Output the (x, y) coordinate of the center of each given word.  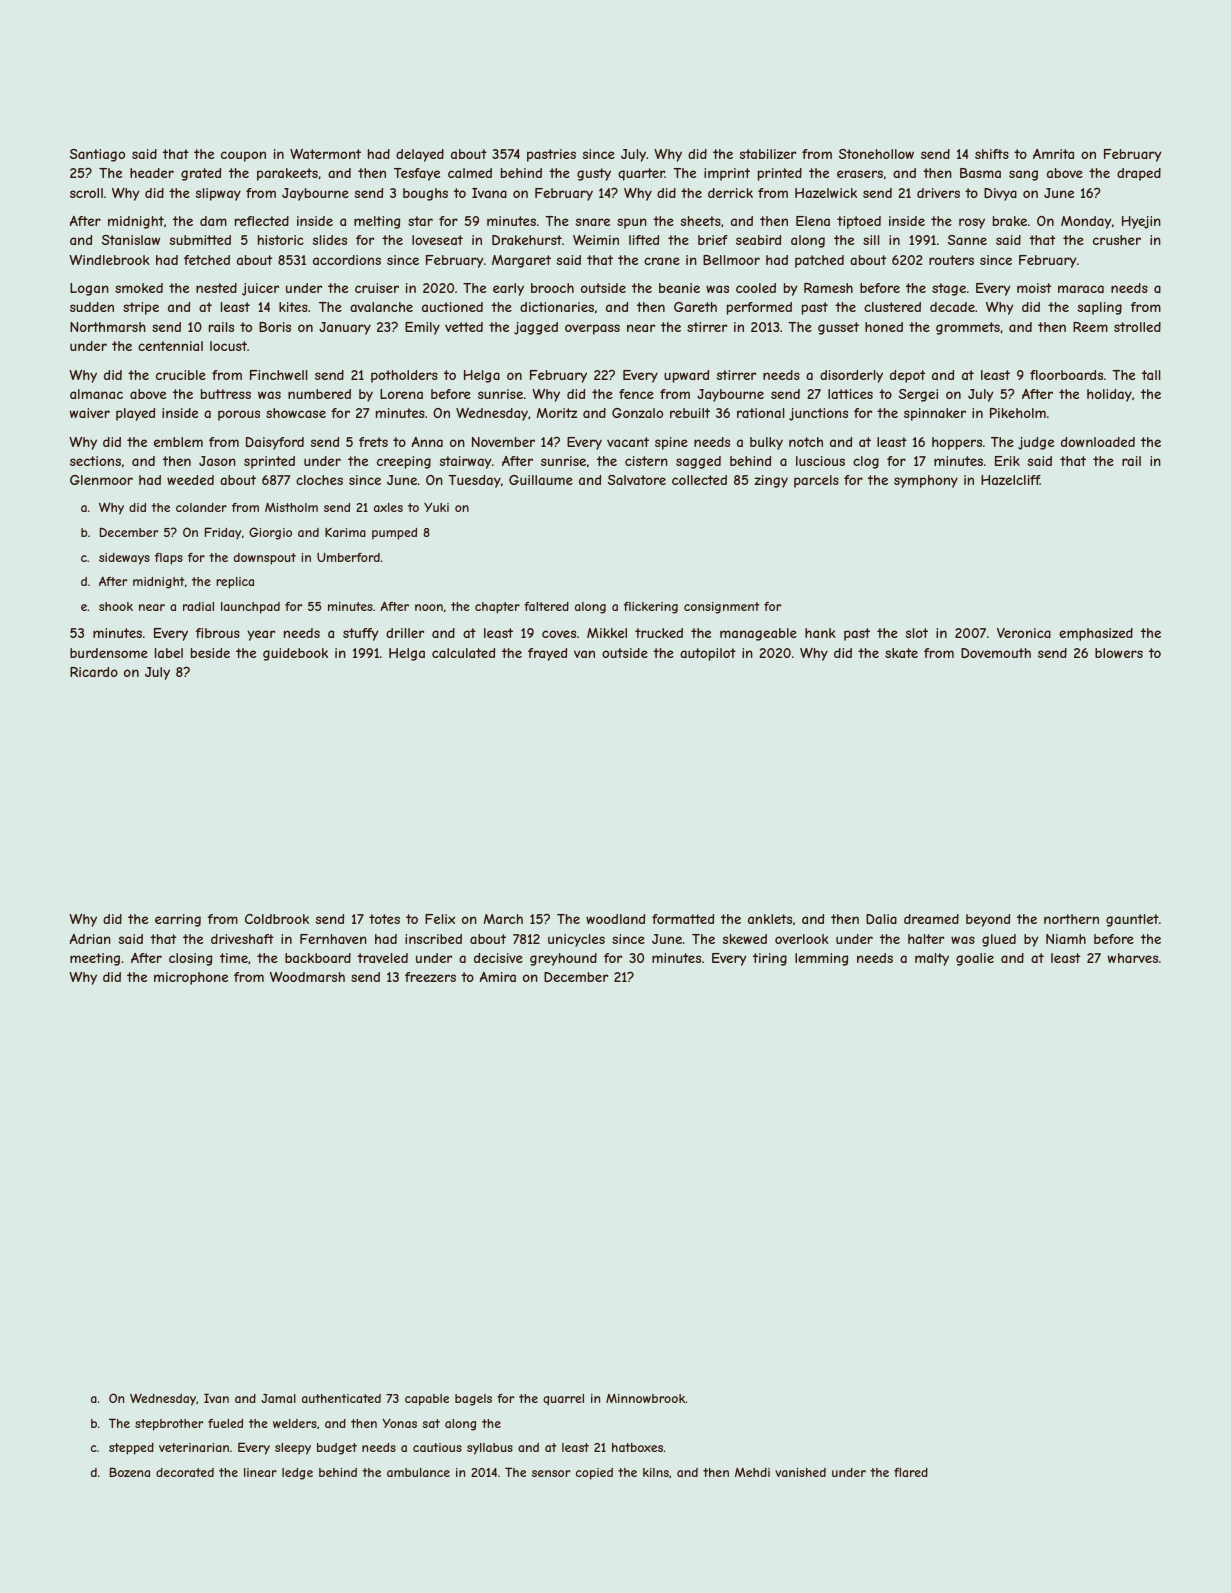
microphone (191, 978)
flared (911, 1472)
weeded (190, 480)
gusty (594, 174)
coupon (243, 156)
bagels (473, 1400)
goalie (975, 959)
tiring (770, 959)
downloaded (1098, 442)
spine (671, 443)
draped (1139, 174)
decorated (185, 1472)
